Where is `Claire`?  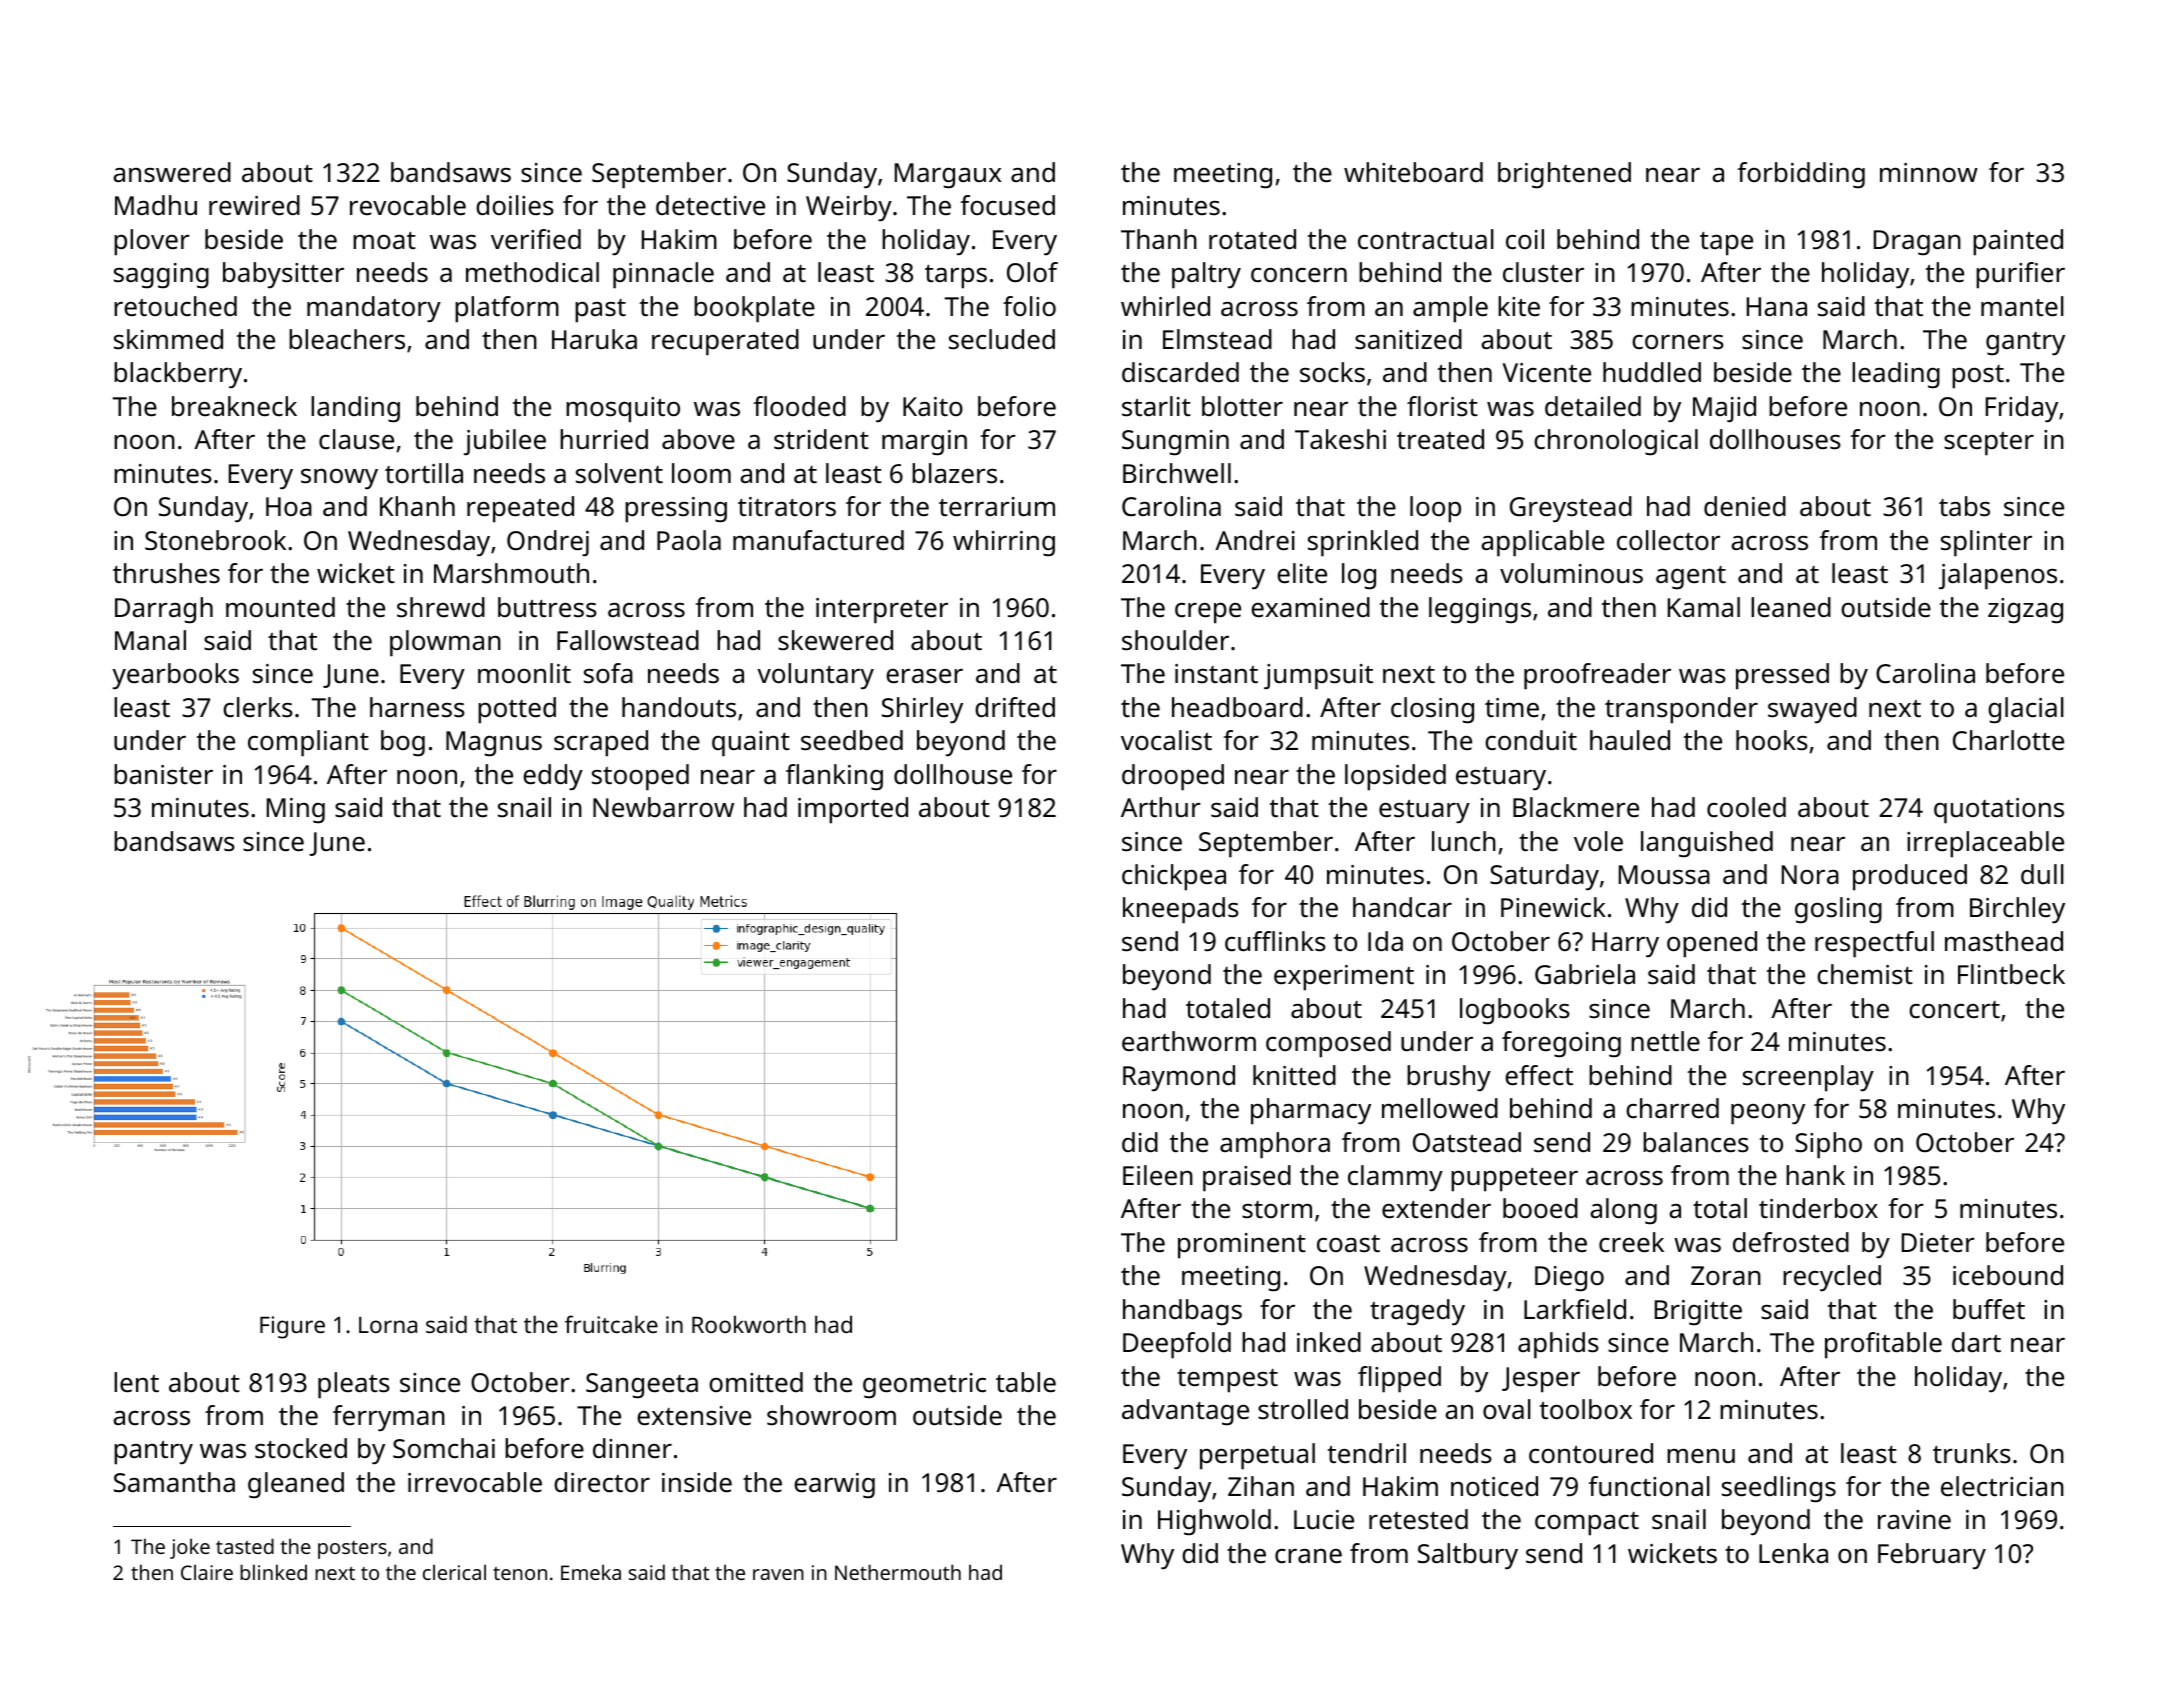
Claire is located at coordinates (207, 1572).
